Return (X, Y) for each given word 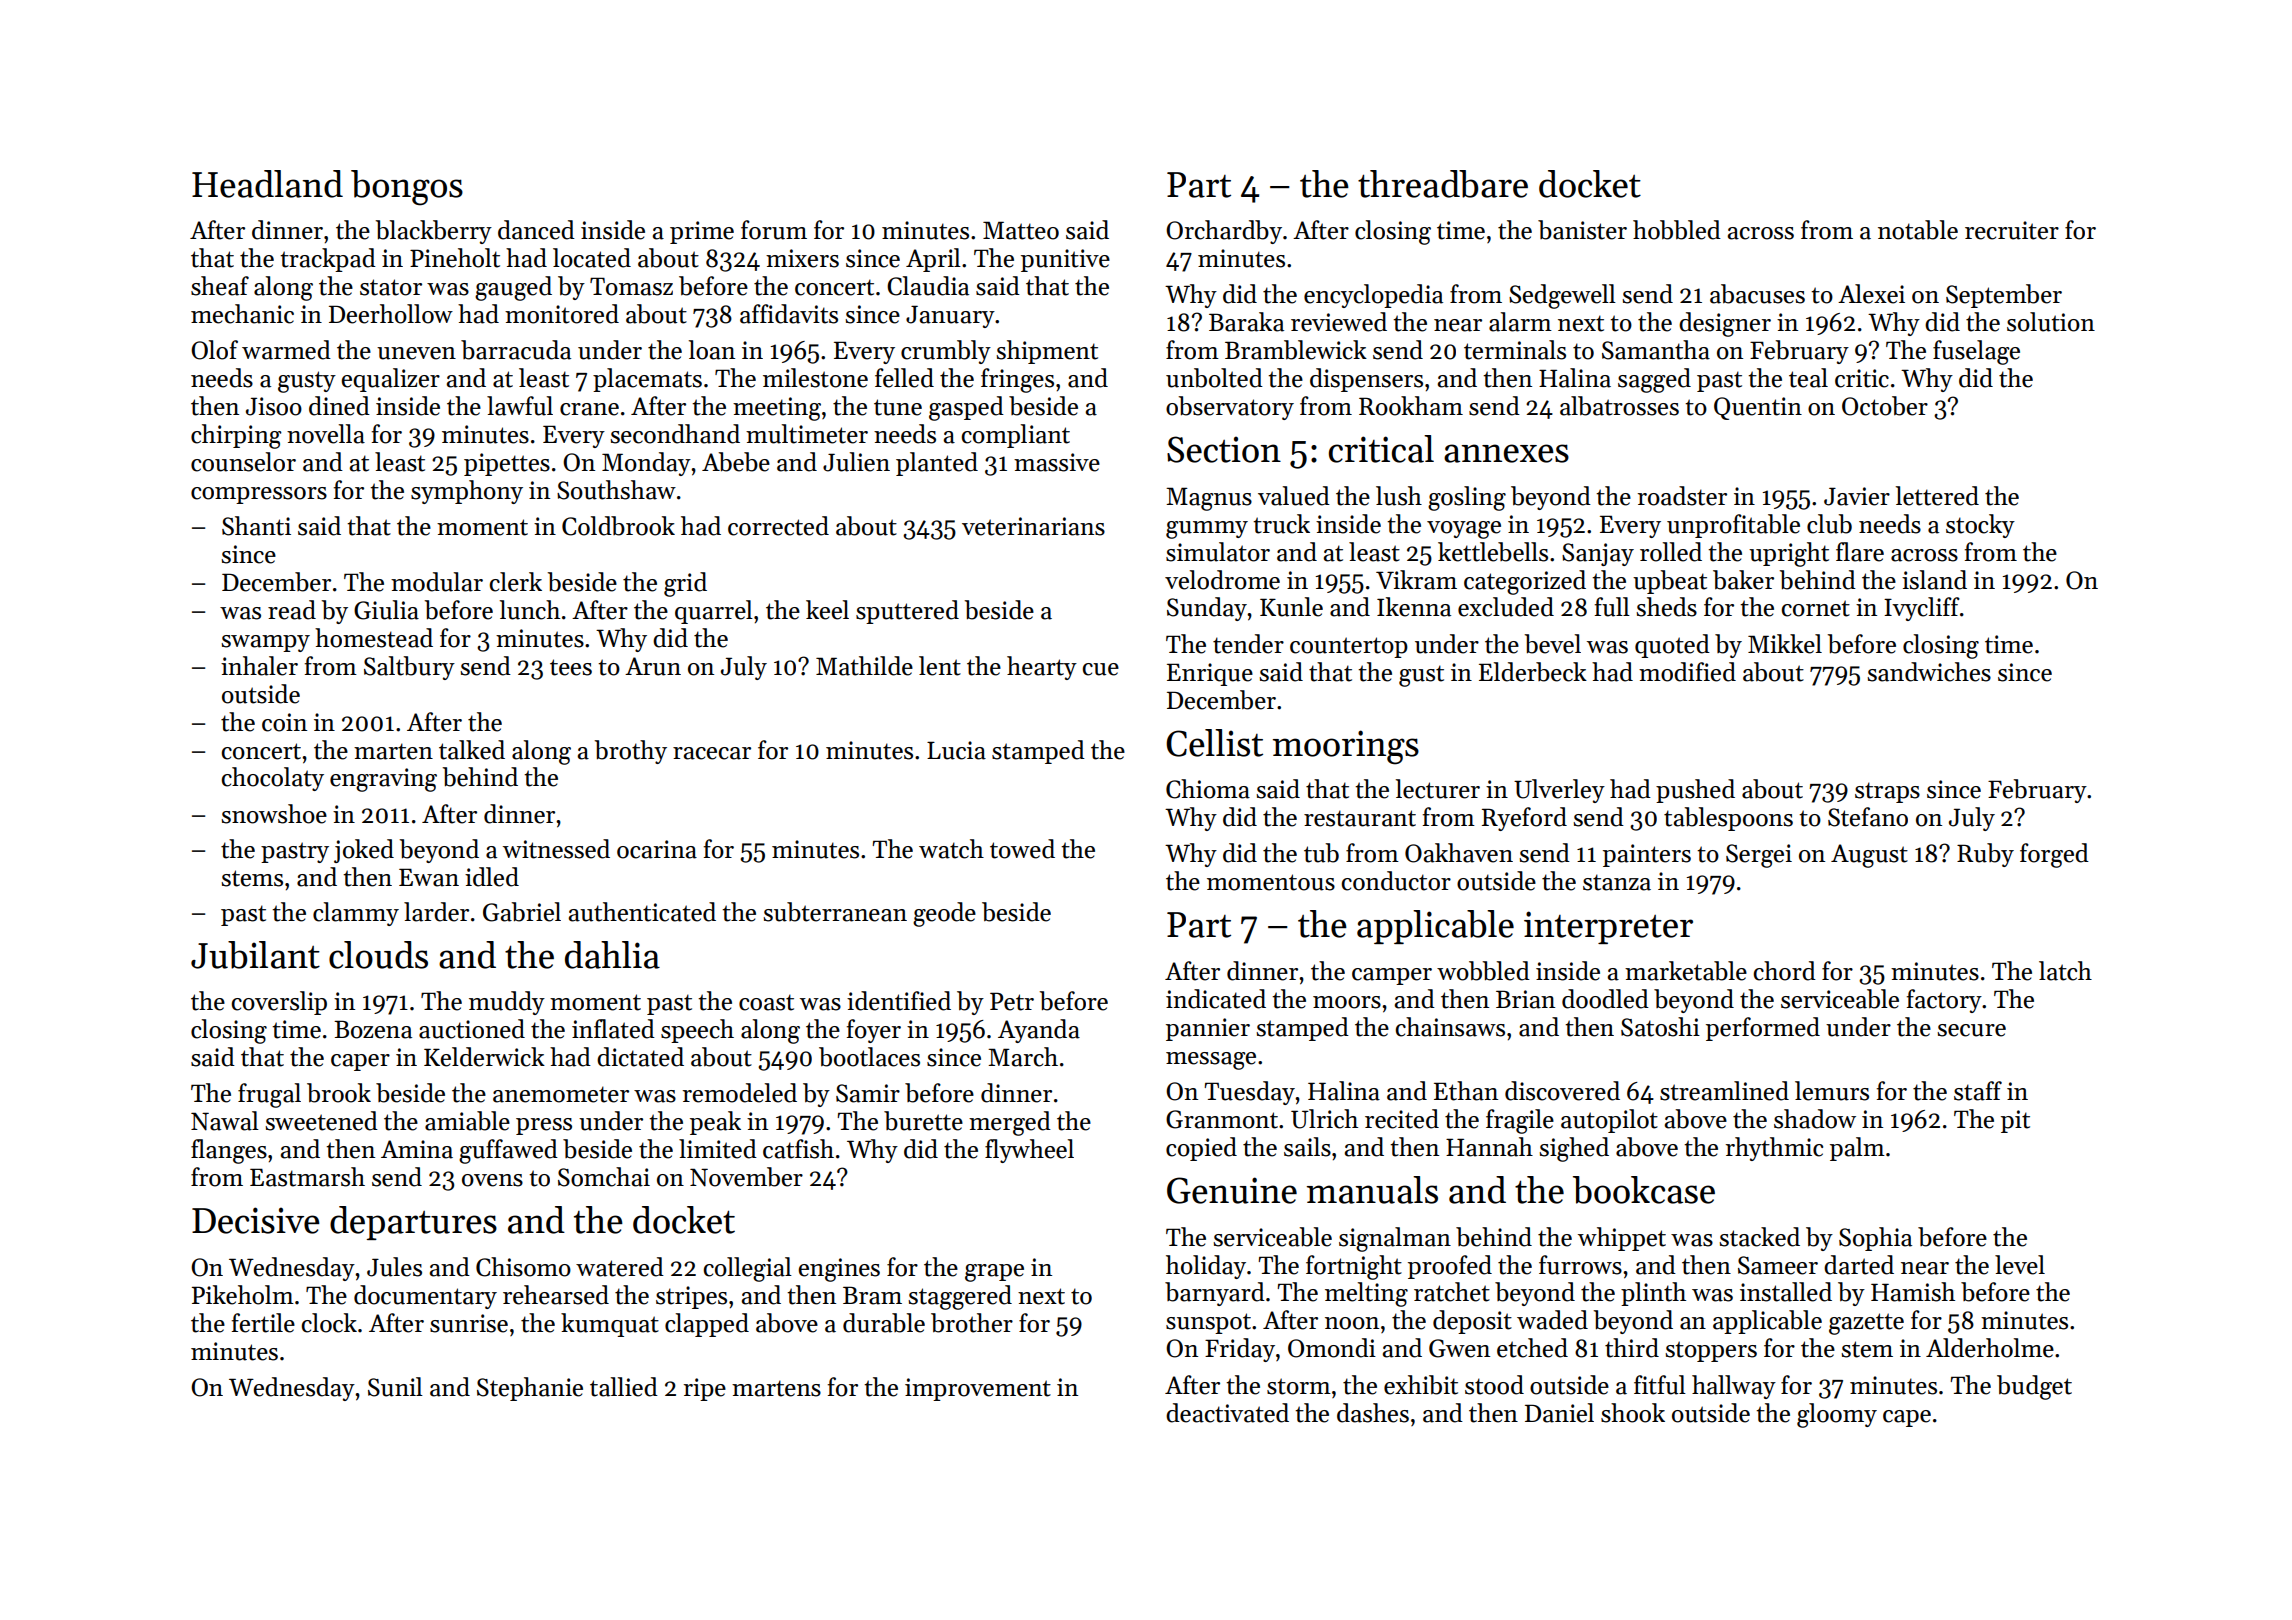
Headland (267, 184)
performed (1763, 1029)
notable (1918, 230)
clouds (378, 955)
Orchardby (1224, 232)
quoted (1672, 646)
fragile (1520, 1121)
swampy (265, 643)
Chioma (1208, 789)
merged (1010, 1123)
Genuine (1232, 1190)
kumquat (610, 1325)
